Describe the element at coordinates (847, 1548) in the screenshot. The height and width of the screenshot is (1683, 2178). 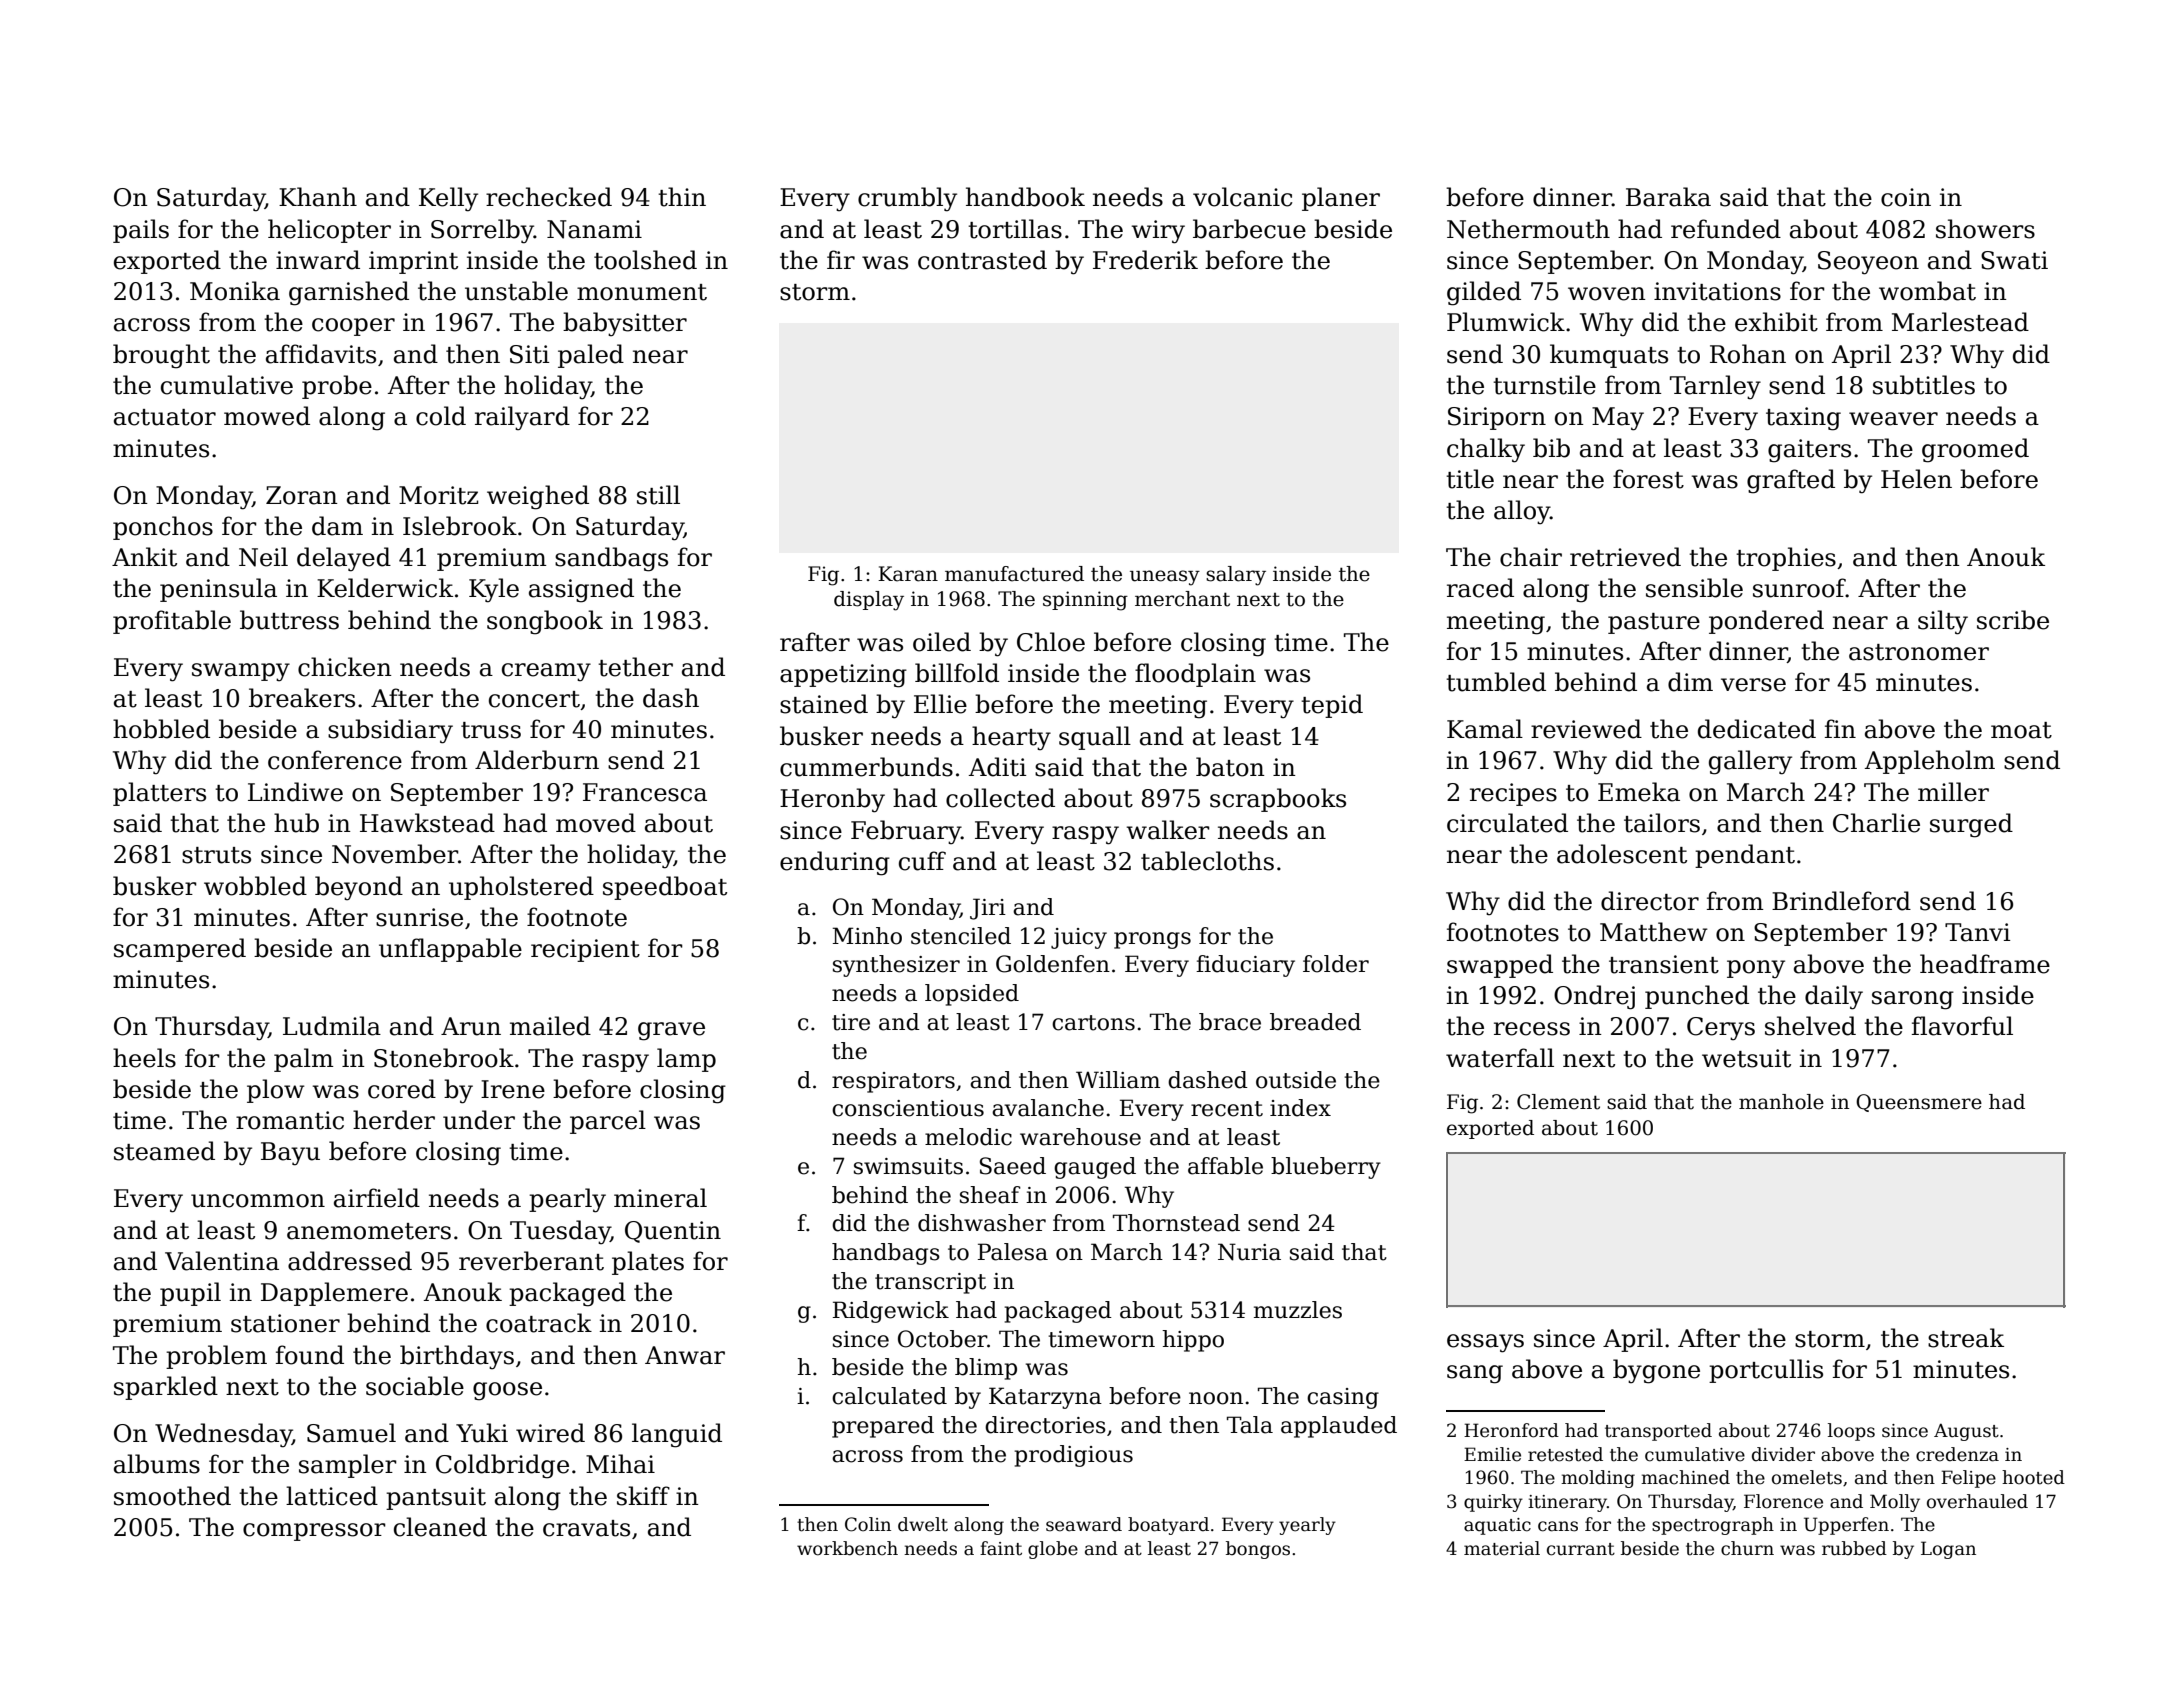
I see `workbench` at that location.
